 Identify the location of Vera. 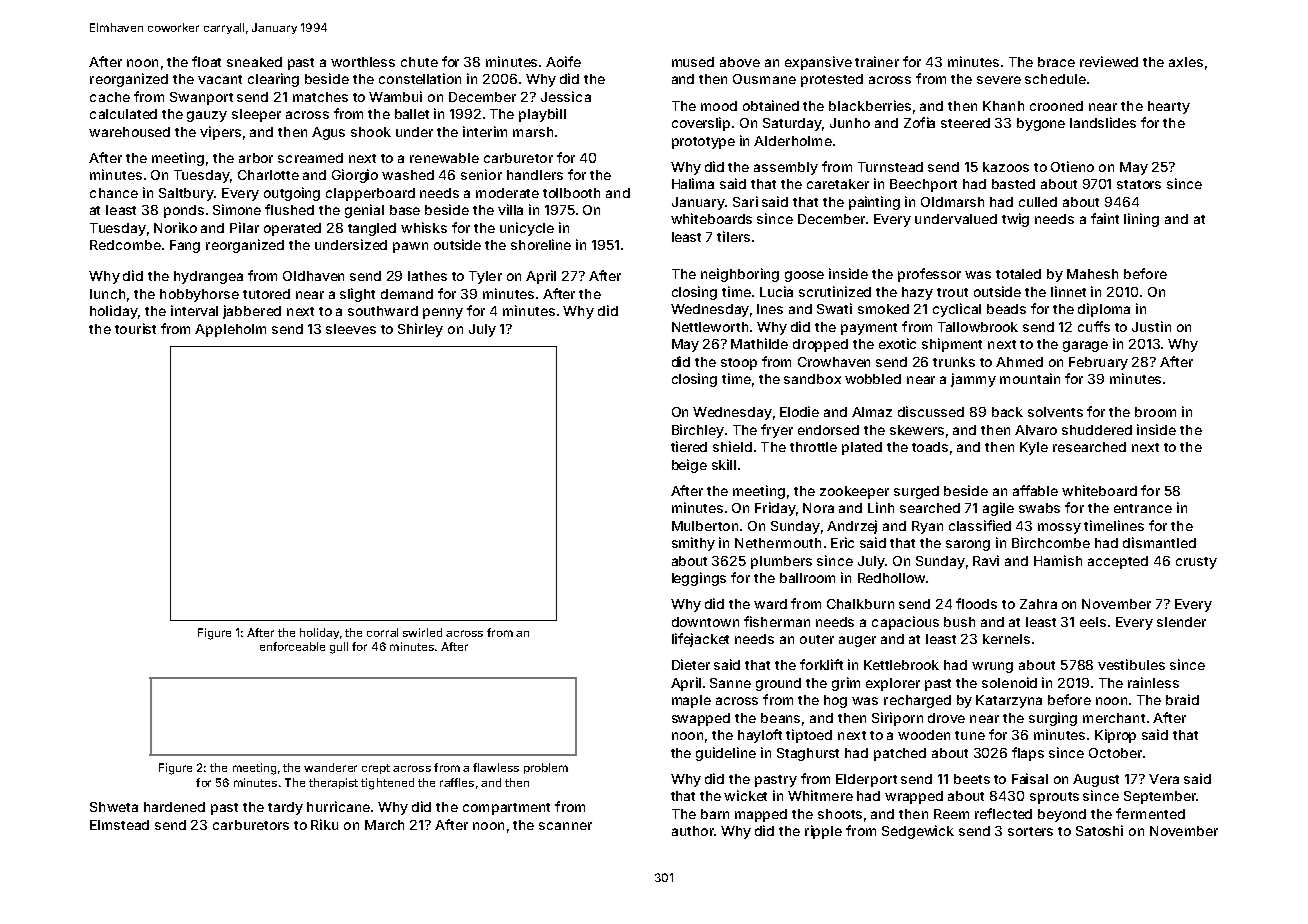
(1164, 779).
